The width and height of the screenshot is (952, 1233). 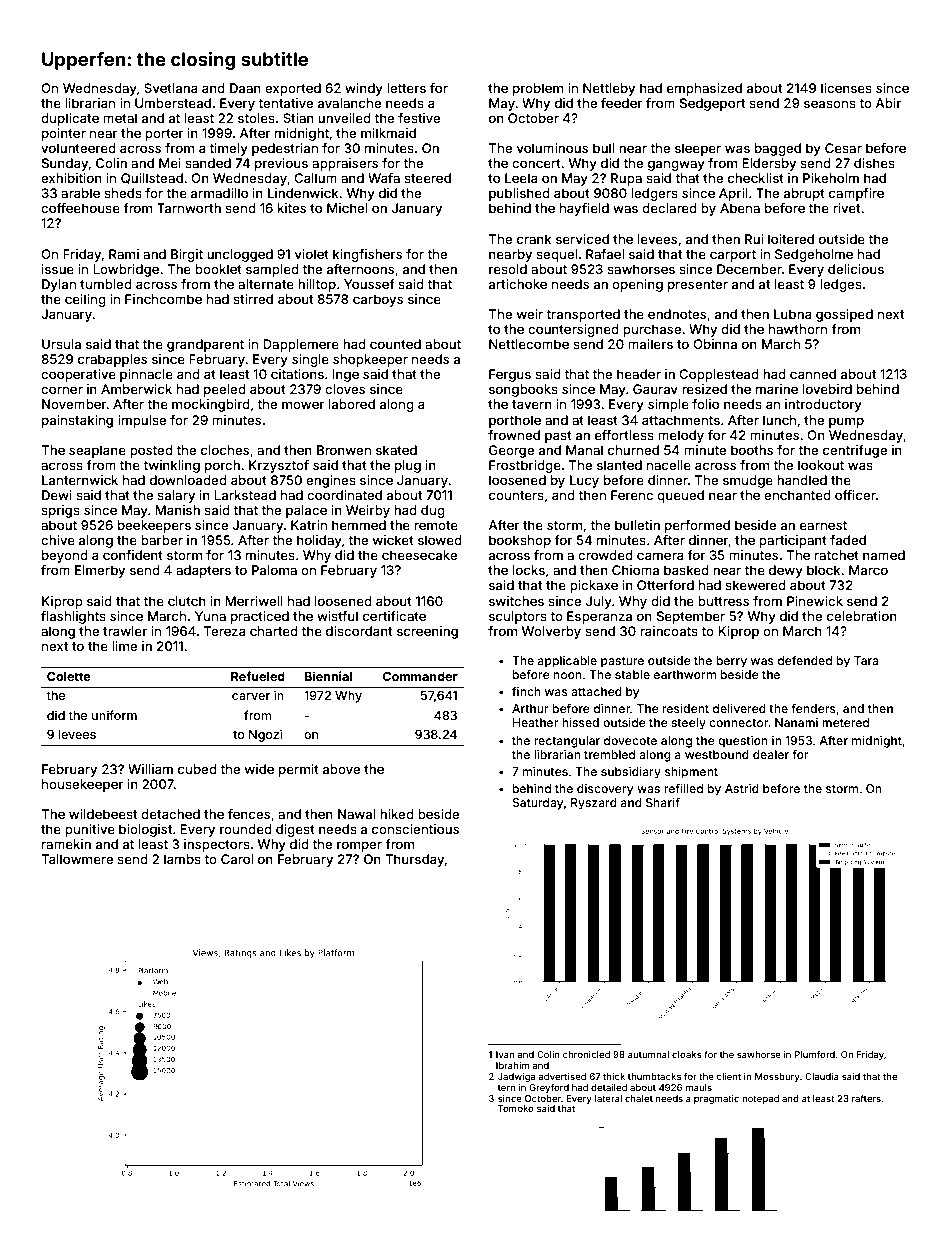 I want to click on coffeehouse, so click(x=80, y=208).
